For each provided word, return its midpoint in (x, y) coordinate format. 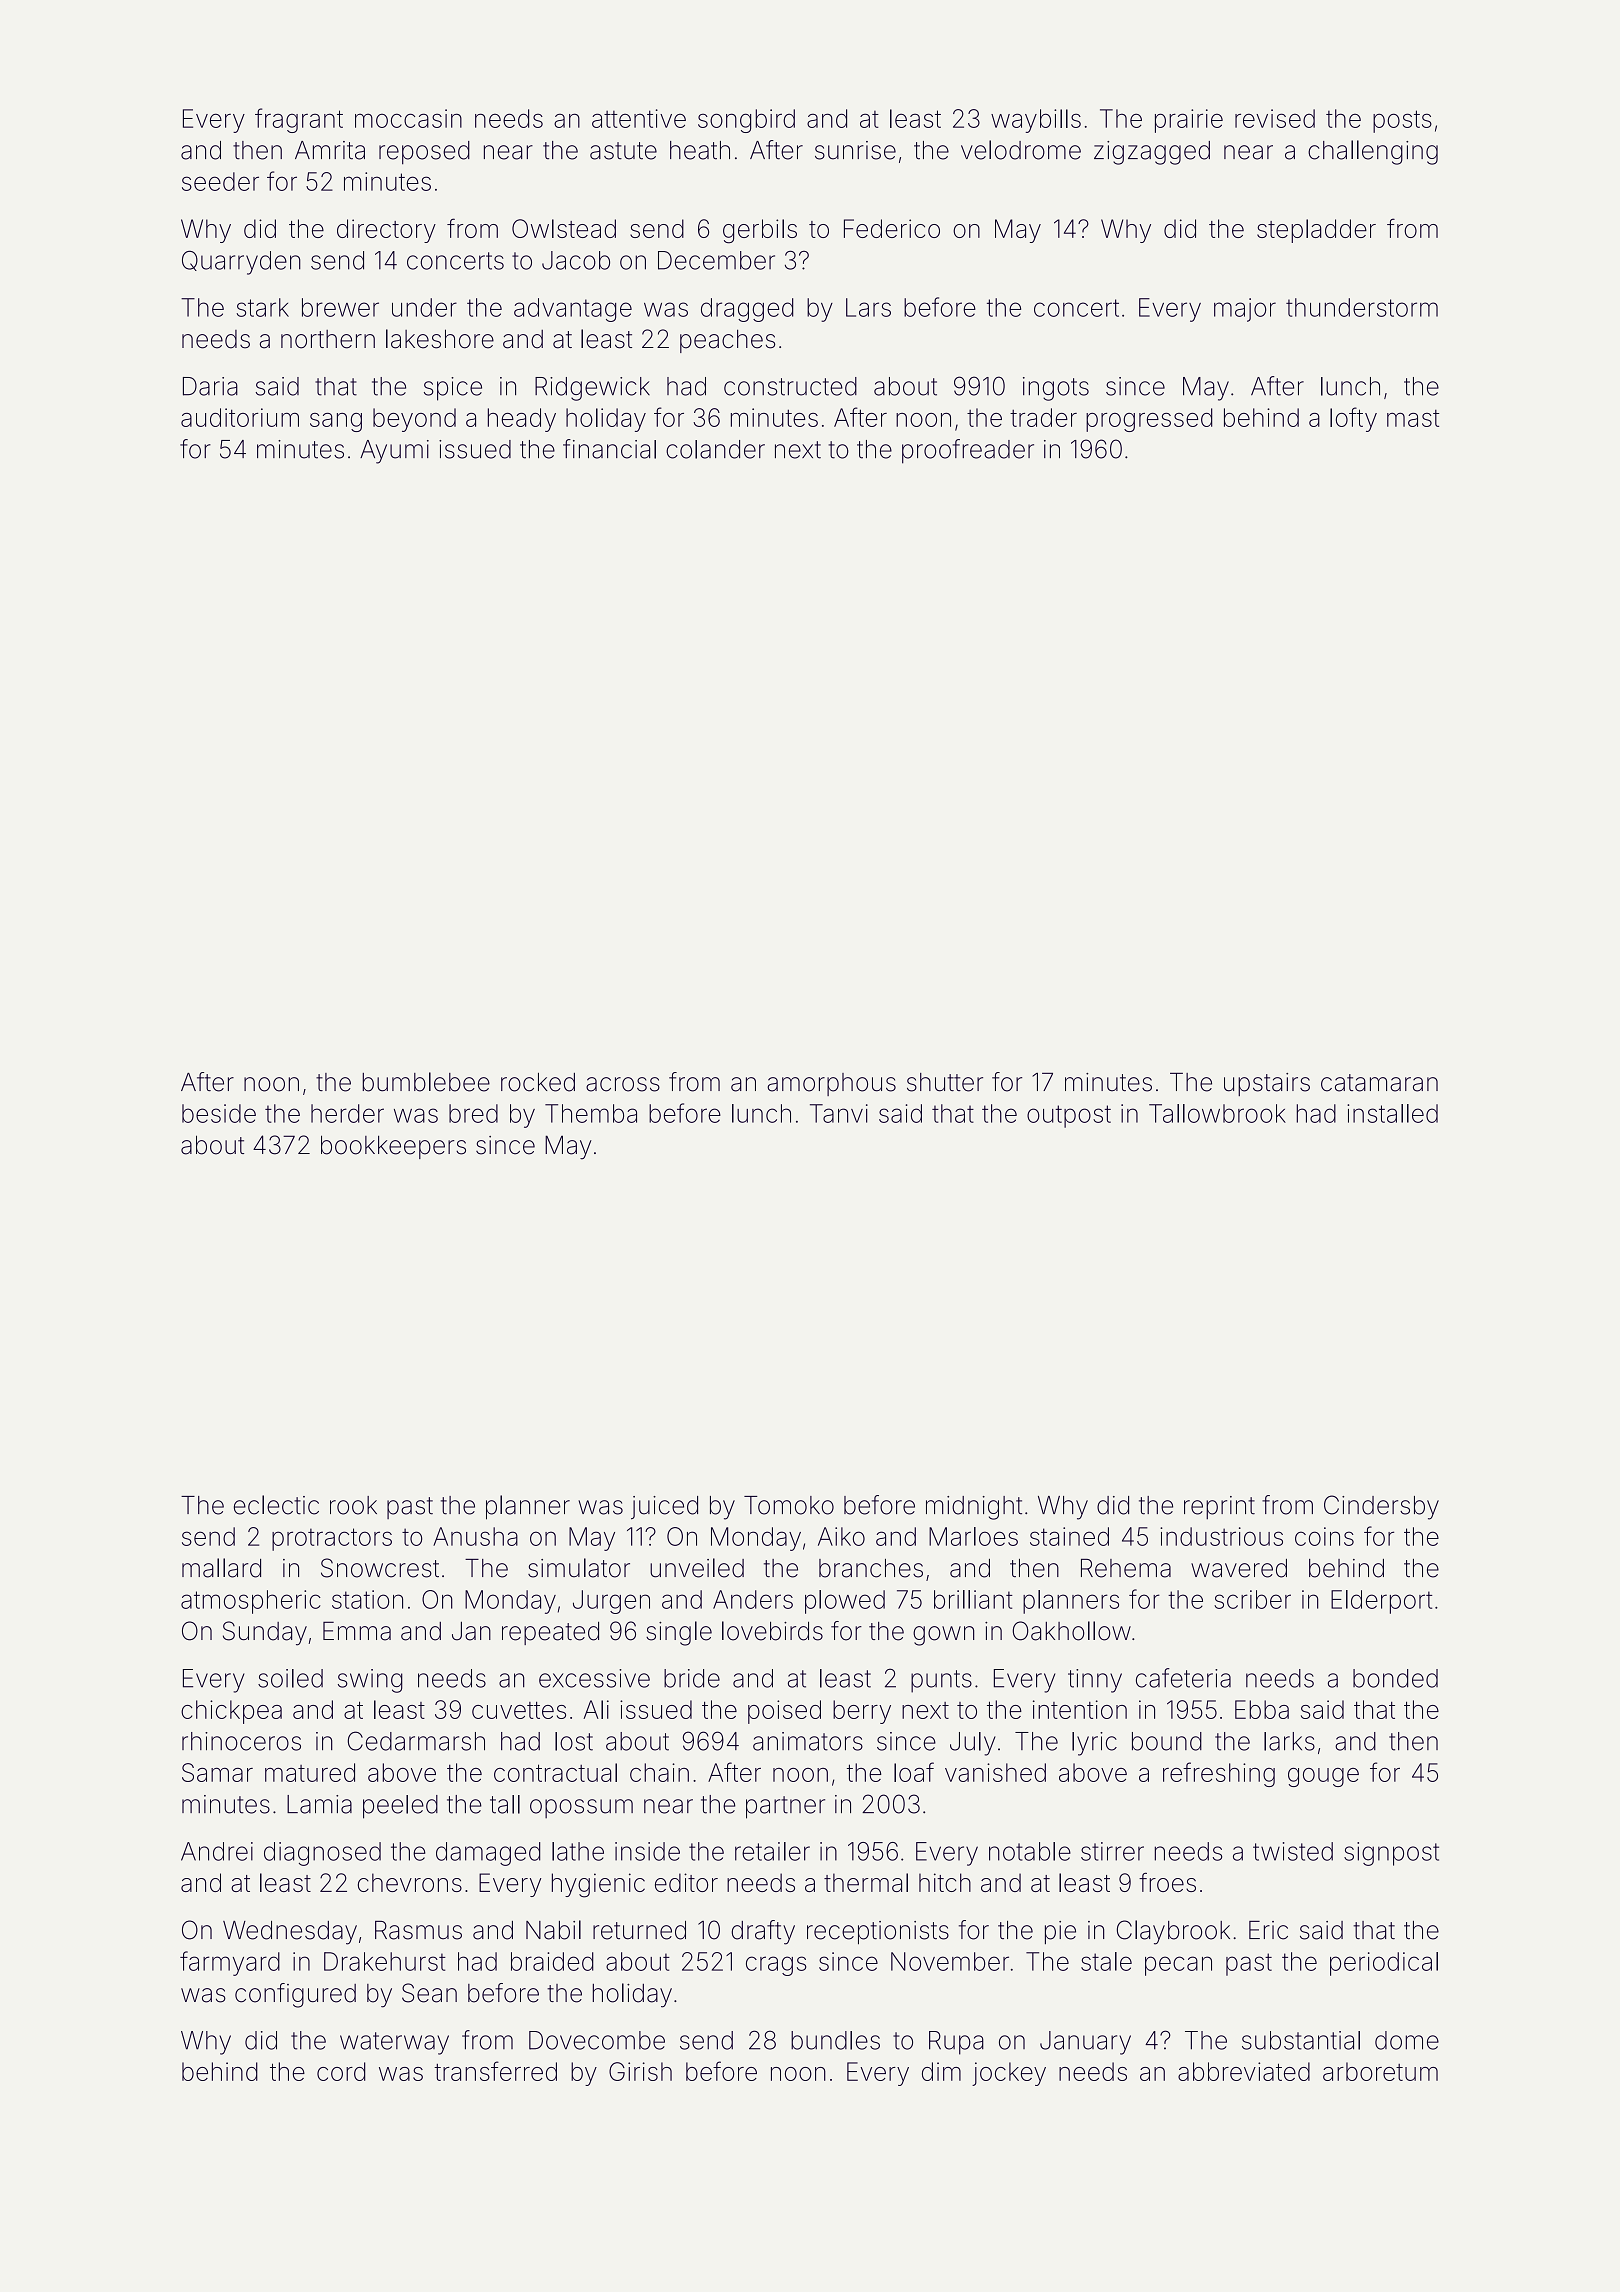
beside (219, 1113)
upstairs (1267, 1084)
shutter (945, 1082)
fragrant (299, 120)
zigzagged (1152, 153)
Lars (868, 307)
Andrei (217, 1851)
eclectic (276, 1505)
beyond (414, 420)
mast (1413, 418)
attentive (639, 118)
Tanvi (839, 1113)
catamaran (1379, 1083)
